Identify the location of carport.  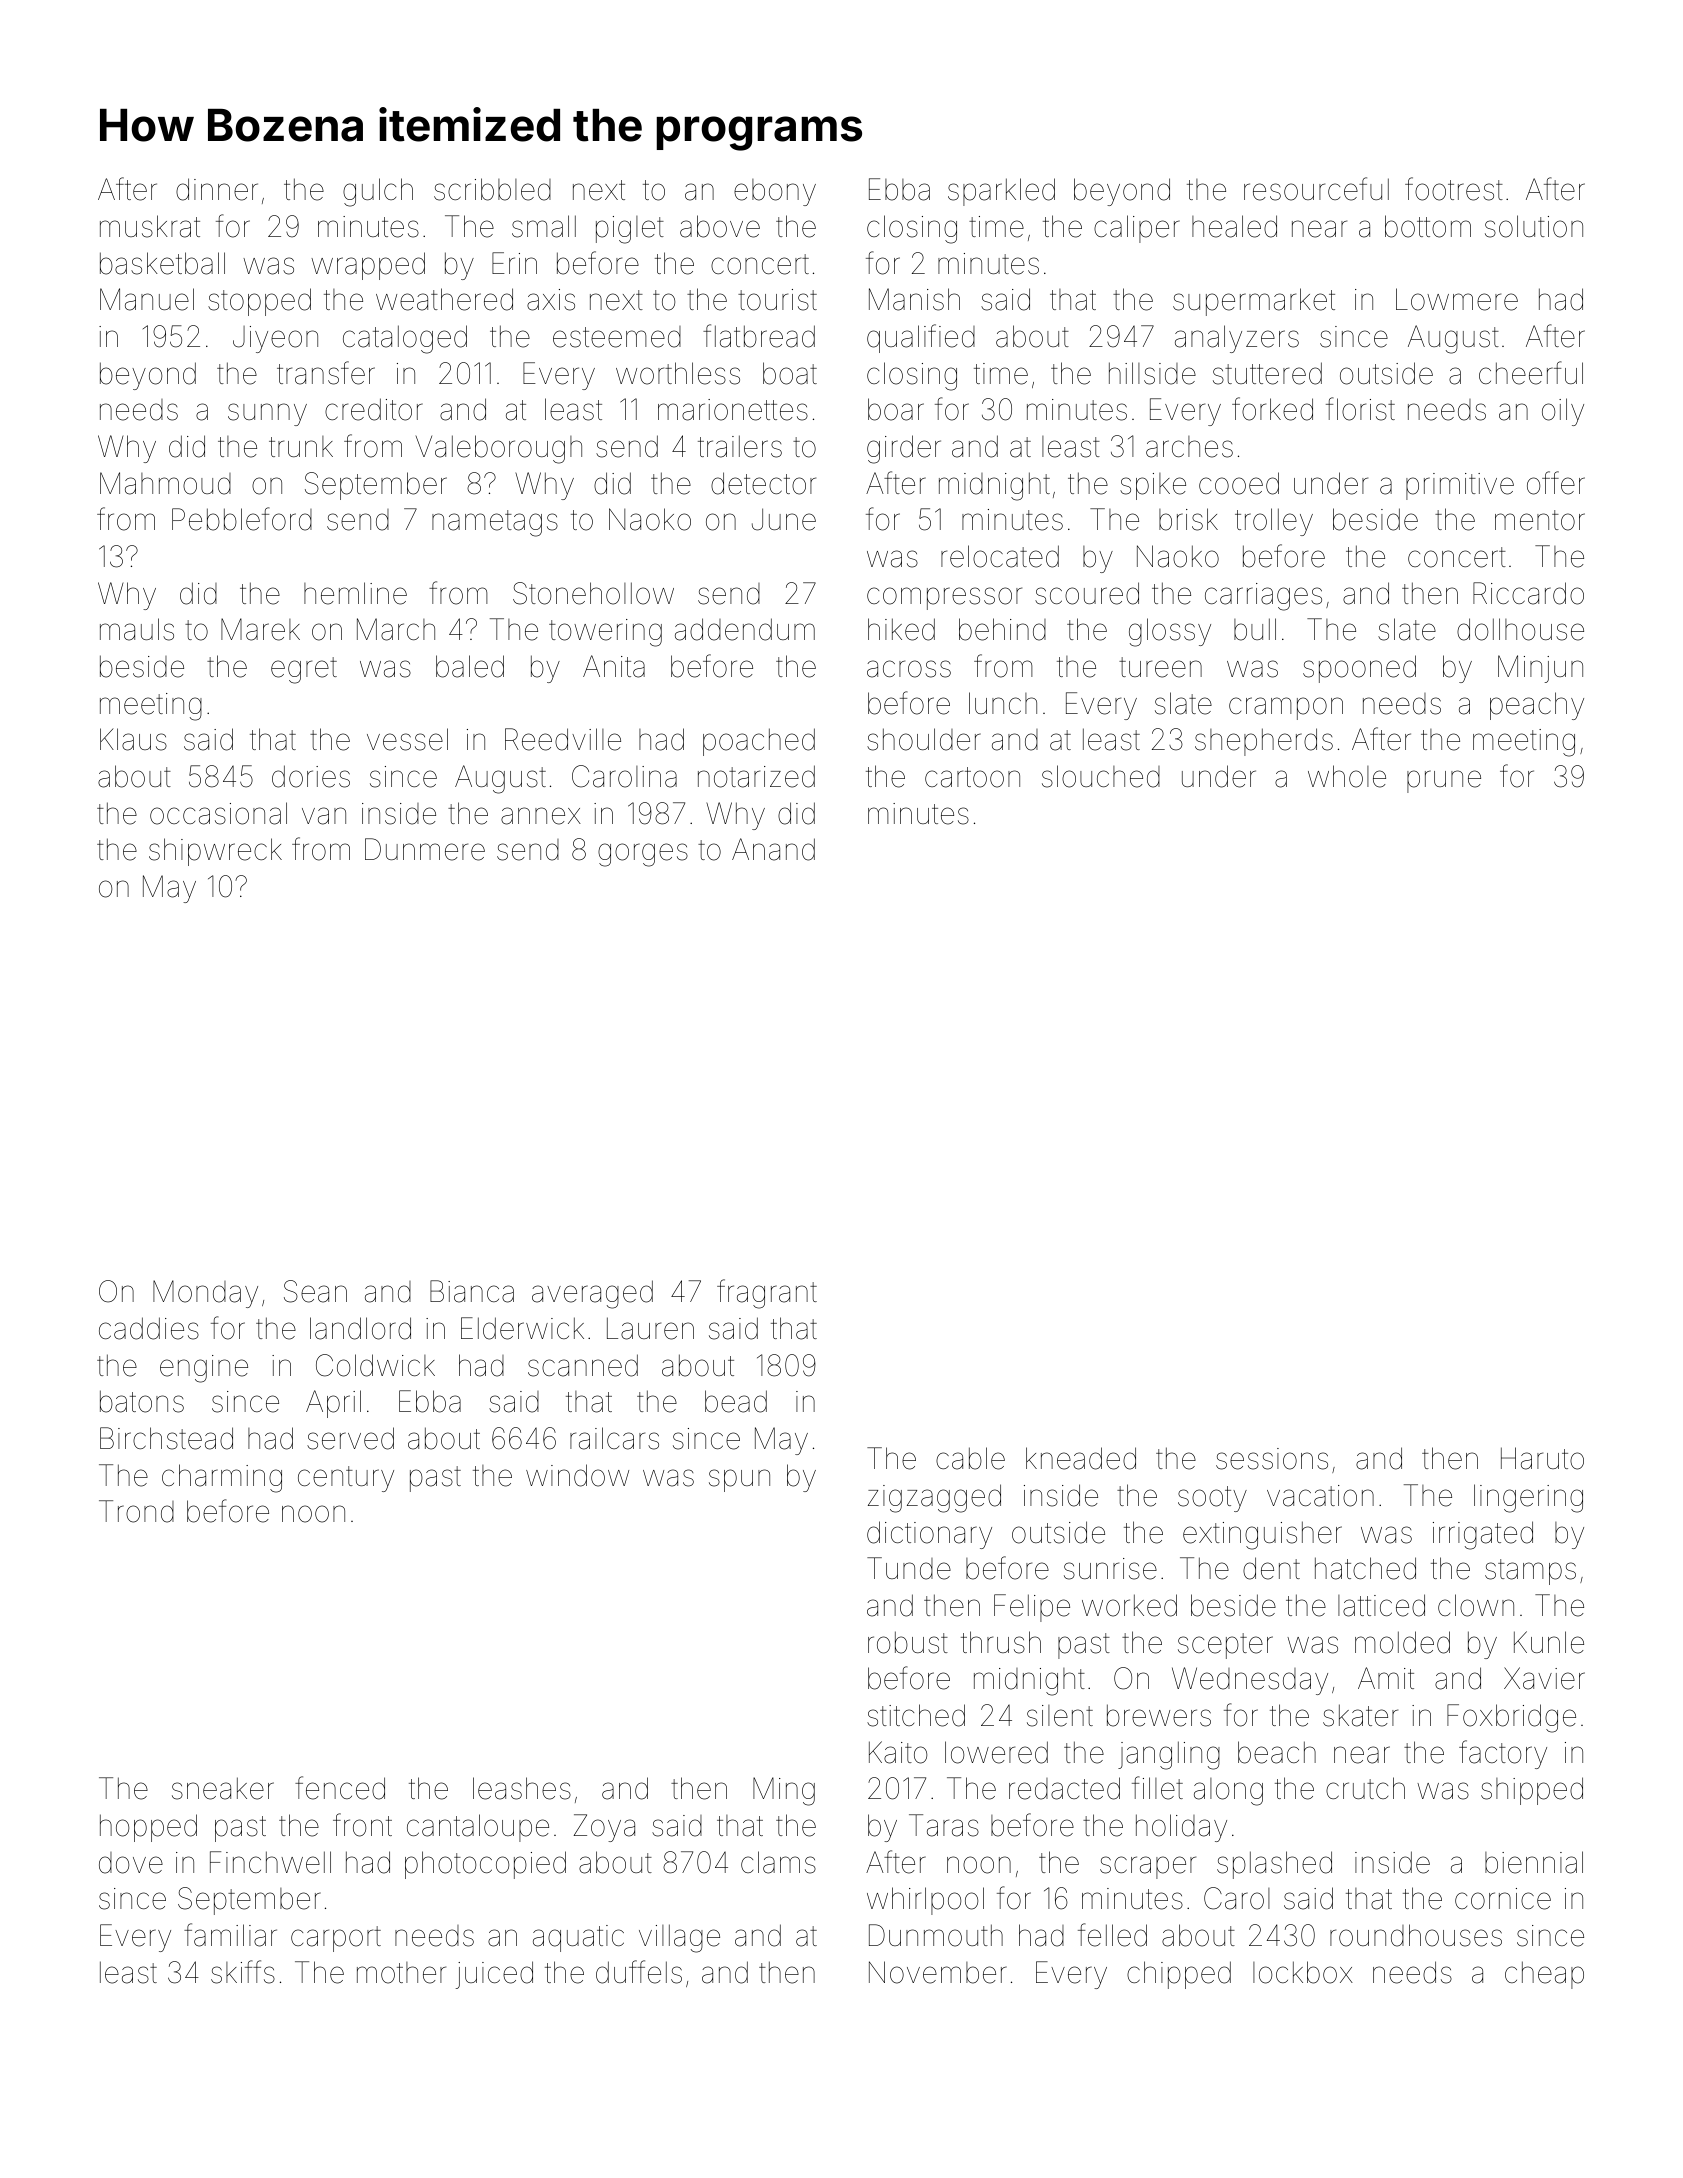
(336, 1939).
